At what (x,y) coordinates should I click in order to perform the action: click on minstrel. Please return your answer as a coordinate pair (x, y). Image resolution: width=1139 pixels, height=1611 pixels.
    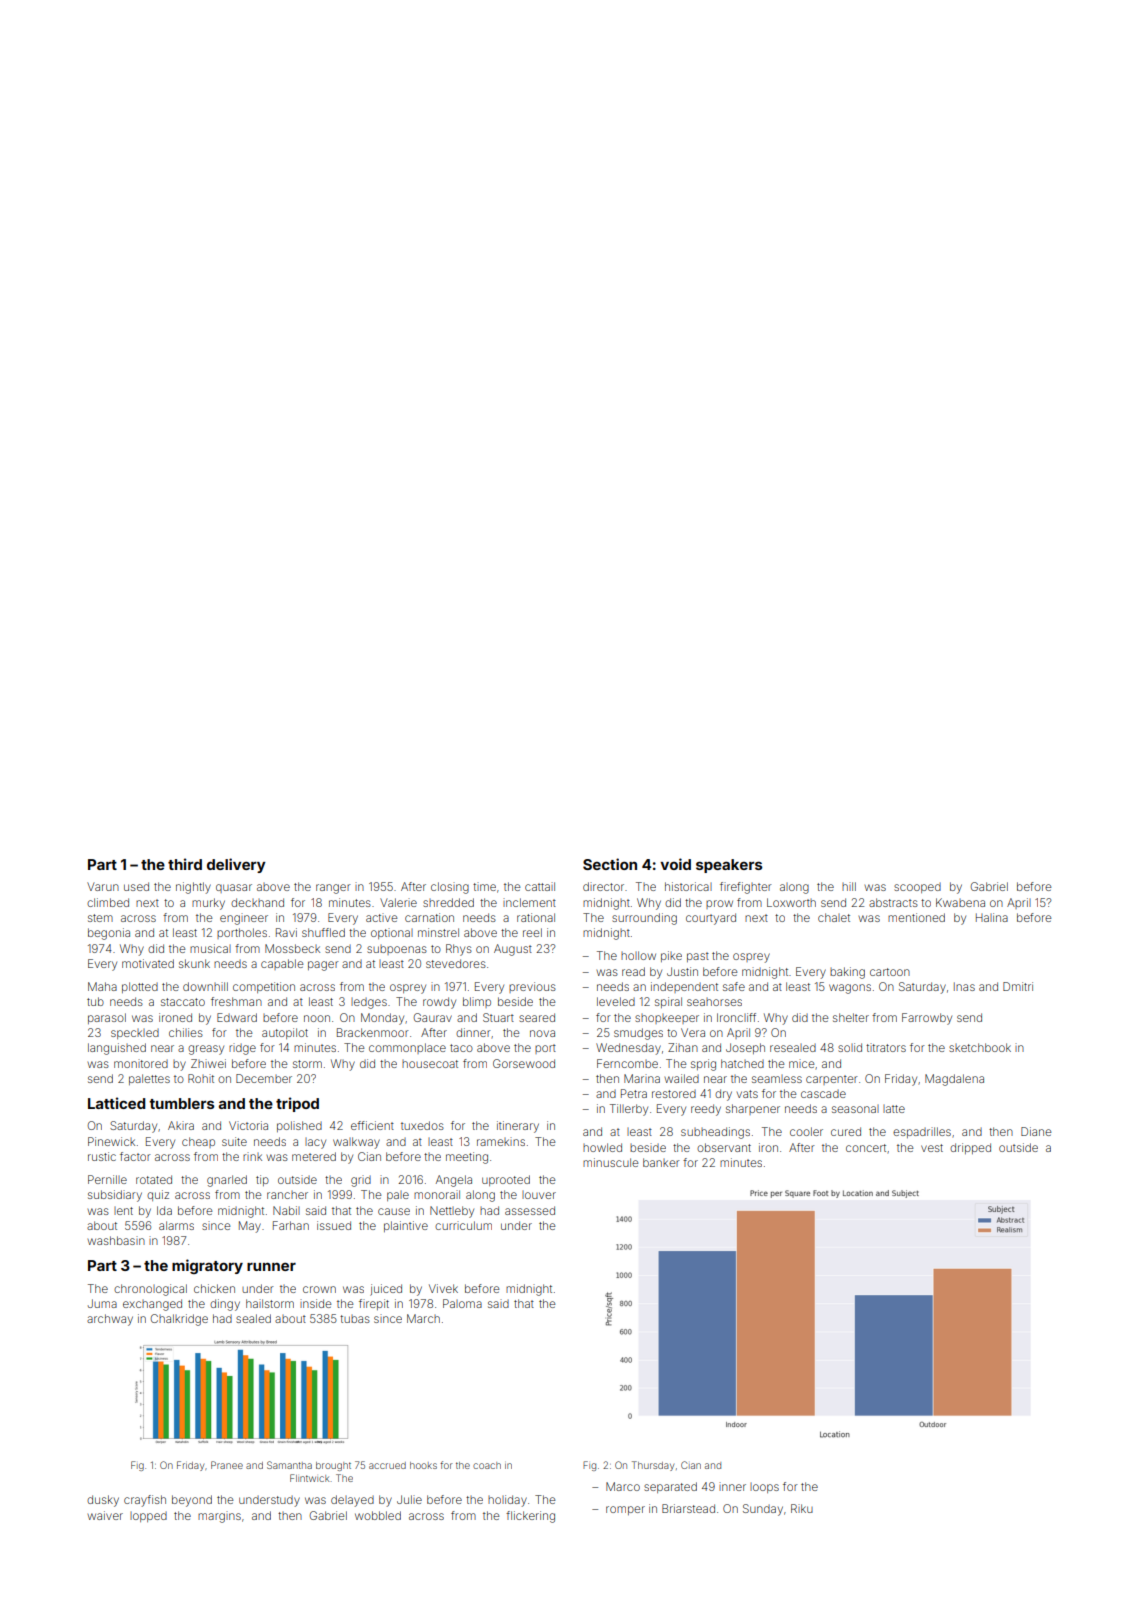
    Looking at the image, I should click on (438, 932).
